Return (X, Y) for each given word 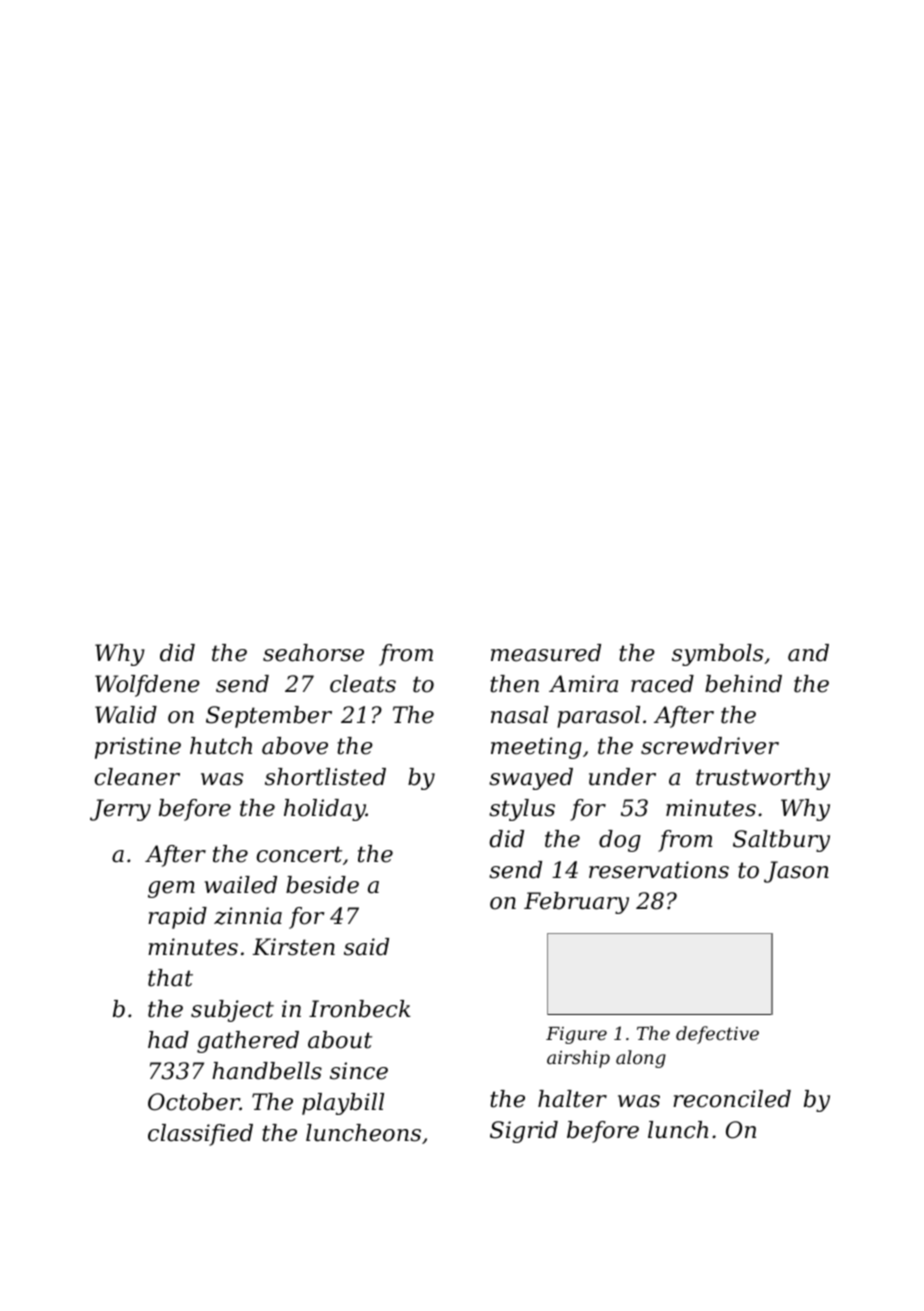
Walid (126, 715)
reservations (659, 870)
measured (546, 653)
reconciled (732, 1099)
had (168, 1040)
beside (322, 885)
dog (620, 841)
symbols (717, 655)
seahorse (313, 653)
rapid (177, 918)
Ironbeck (360, 1009)
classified (200, 1135)
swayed (531, 779)
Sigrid (524, 1132)
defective (717, 1035)
